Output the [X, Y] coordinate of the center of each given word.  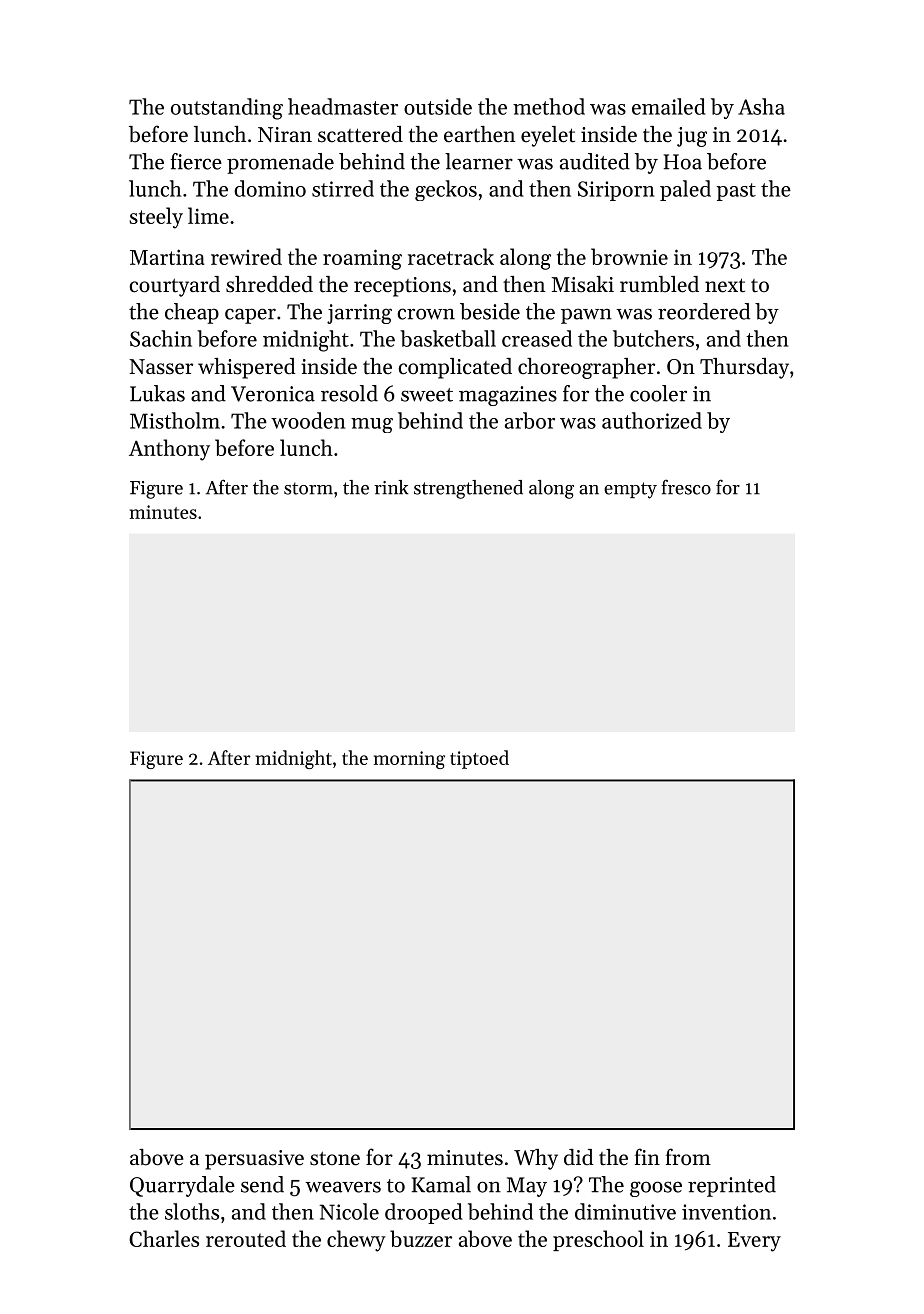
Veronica [273, 394]
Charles [164, 1238]
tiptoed [479, 759]
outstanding [227, 109]
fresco [686, 487]
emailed [669, 106]
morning [409, 760]
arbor [530, 420]
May [527, 1187]
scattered [360, 134]
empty [630, 490]
